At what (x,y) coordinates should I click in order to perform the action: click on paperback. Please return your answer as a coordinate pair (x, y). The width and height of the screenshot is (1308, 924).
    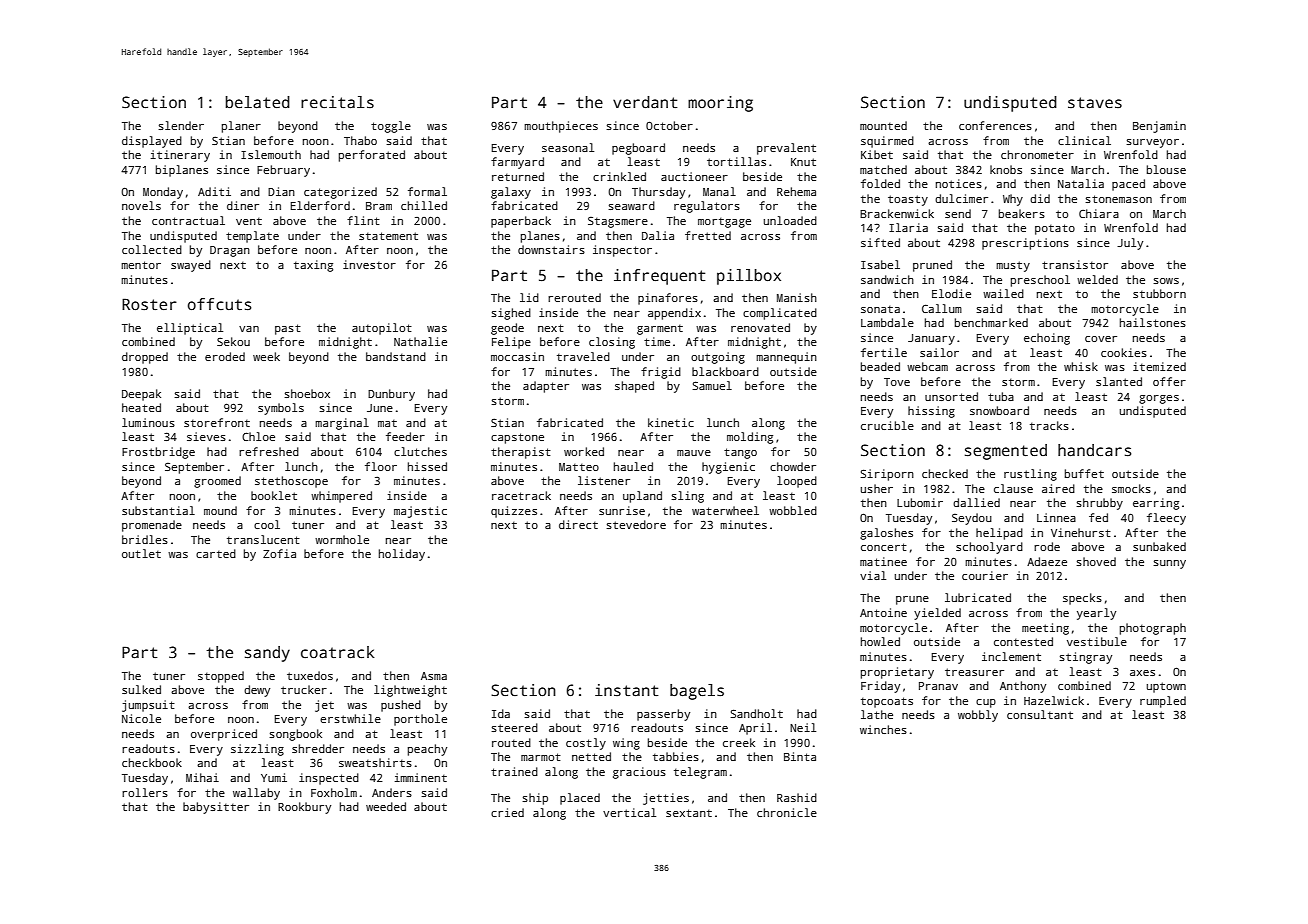
    Looking at the image, I should click on (521, 222).
